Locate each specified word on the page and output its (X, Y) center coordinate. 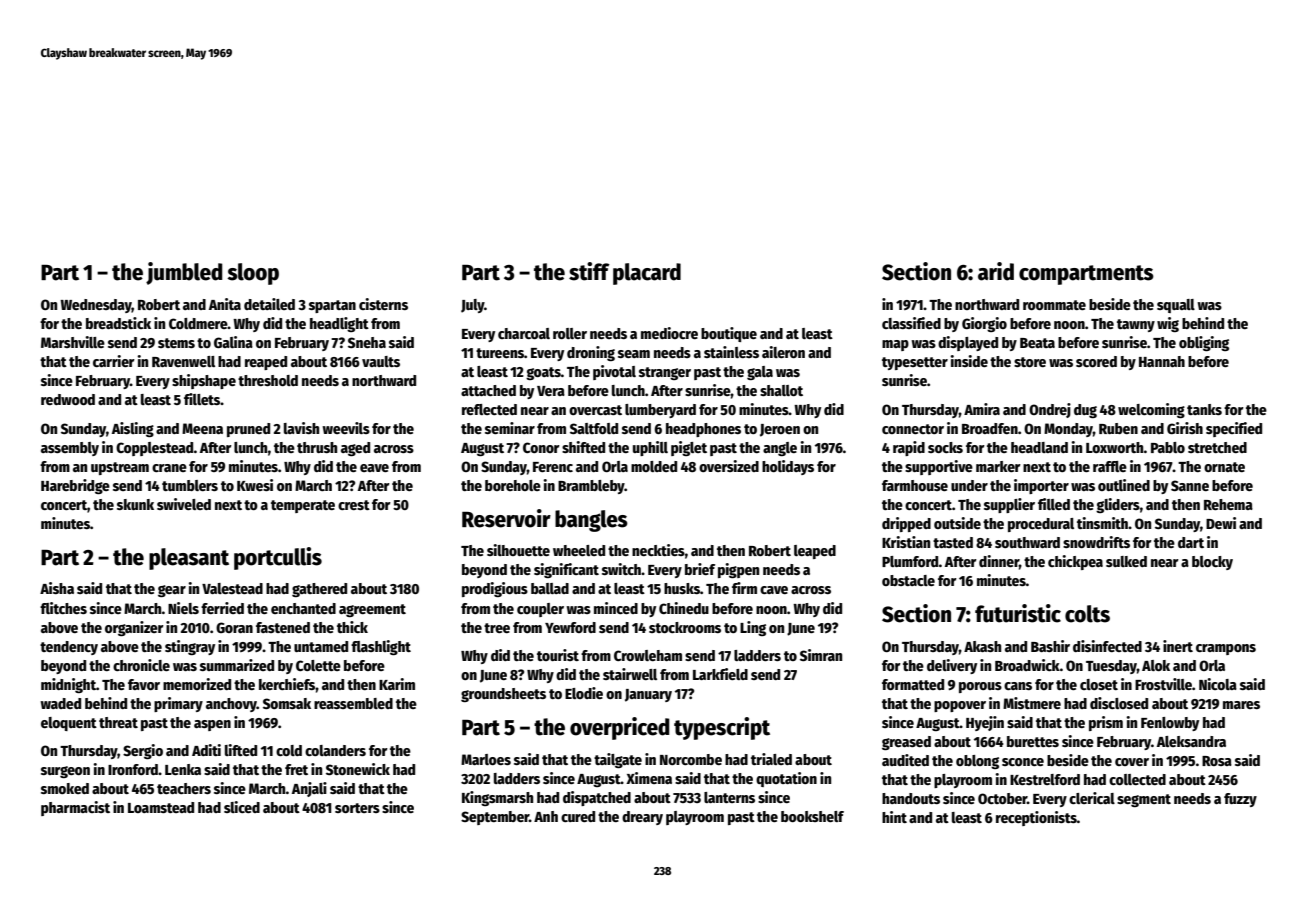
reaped (266, 363)
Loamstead (161, 807)
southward (1027, 542)
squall (1176, 306)
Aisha (57, 588)
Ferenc (553, 467)
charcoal (524, 333)
